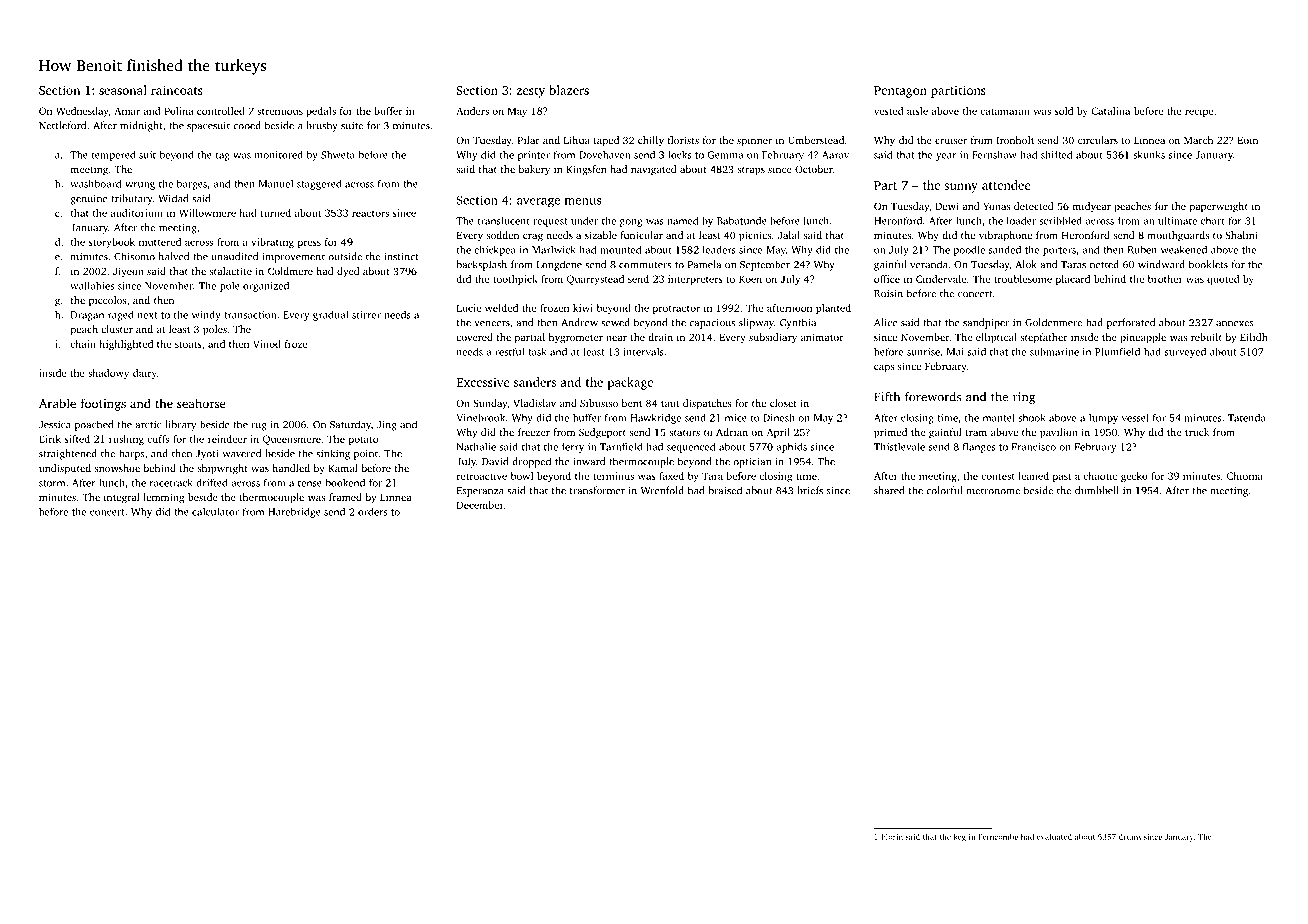 The height and width of the document is (924, 1308). Describe the element at coordinates (998, 476) in the document. I see `contest` at that location.
